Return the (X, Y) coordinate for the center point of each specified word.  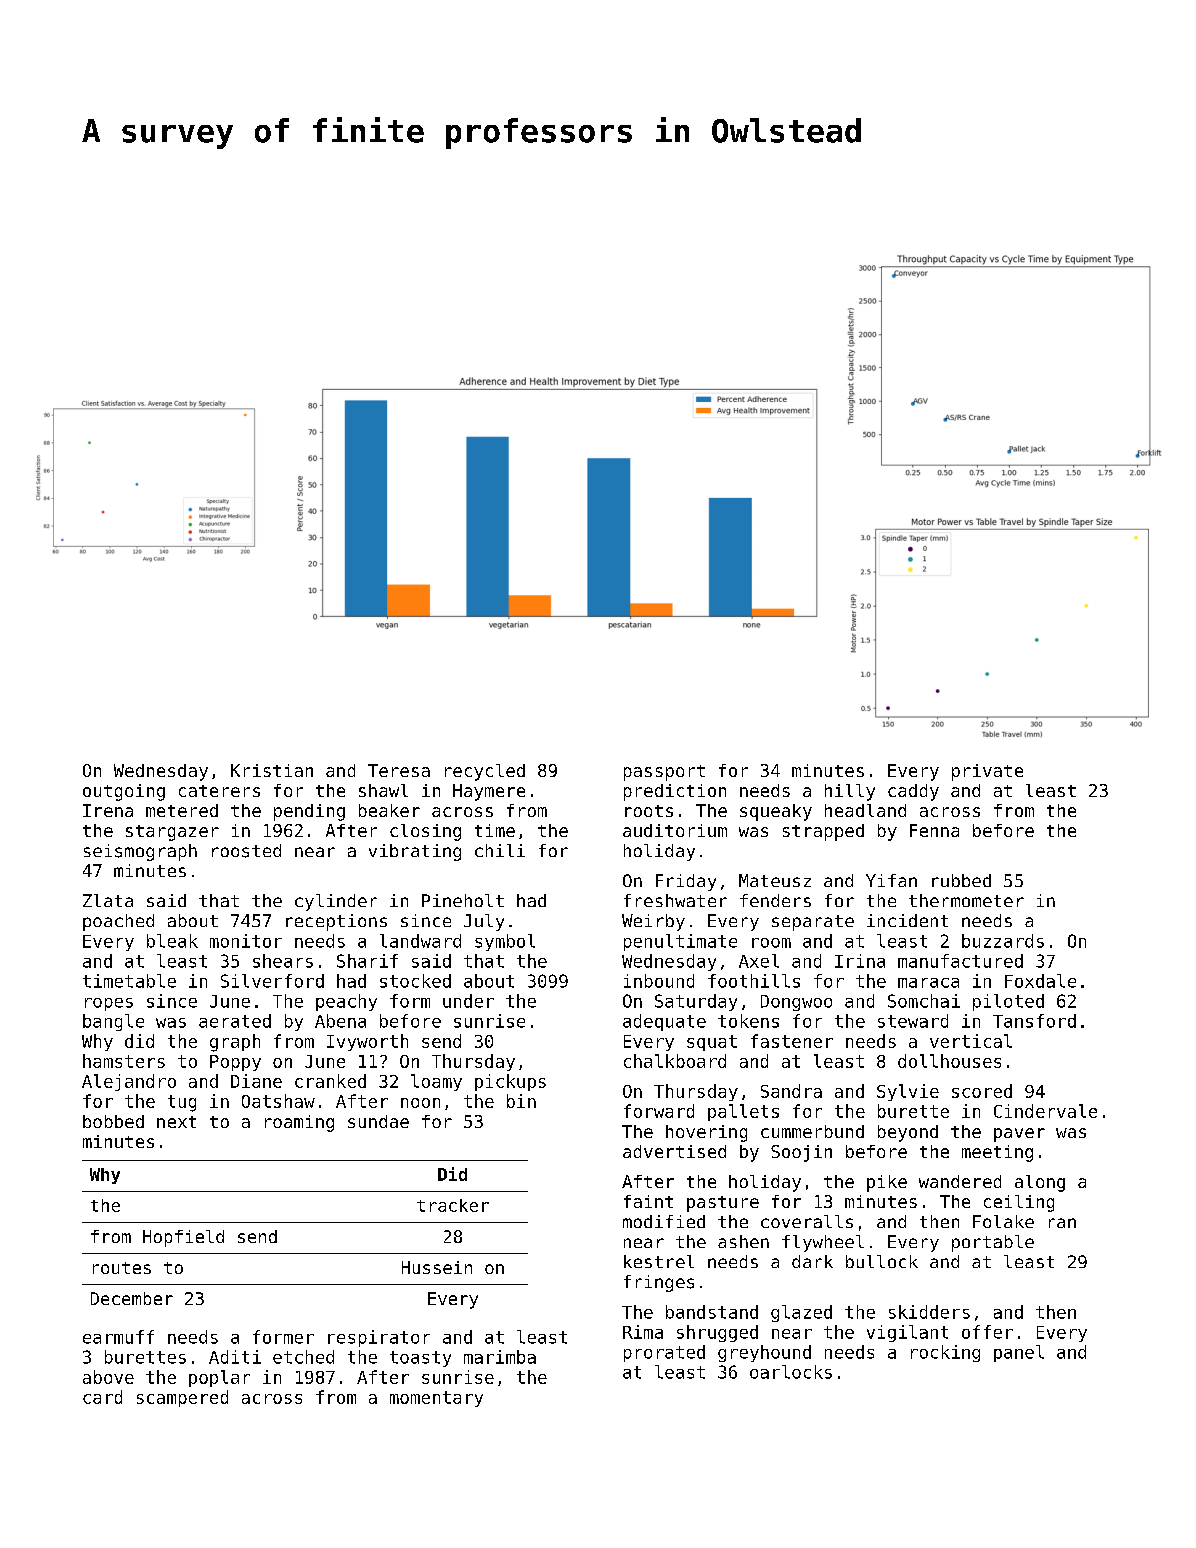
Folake (1003, 1221)
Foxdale (1040, 981)
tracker (453, 1205)
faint (648, 1201)
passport (664, 773)
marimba (500, 1357)
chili (500, 850)
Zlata (108, 900)
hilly (850, 792)
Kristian (272, 770)
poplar (219, 1378)
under (468, 1001)
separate (813, 923)
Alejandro (129, 1082)
